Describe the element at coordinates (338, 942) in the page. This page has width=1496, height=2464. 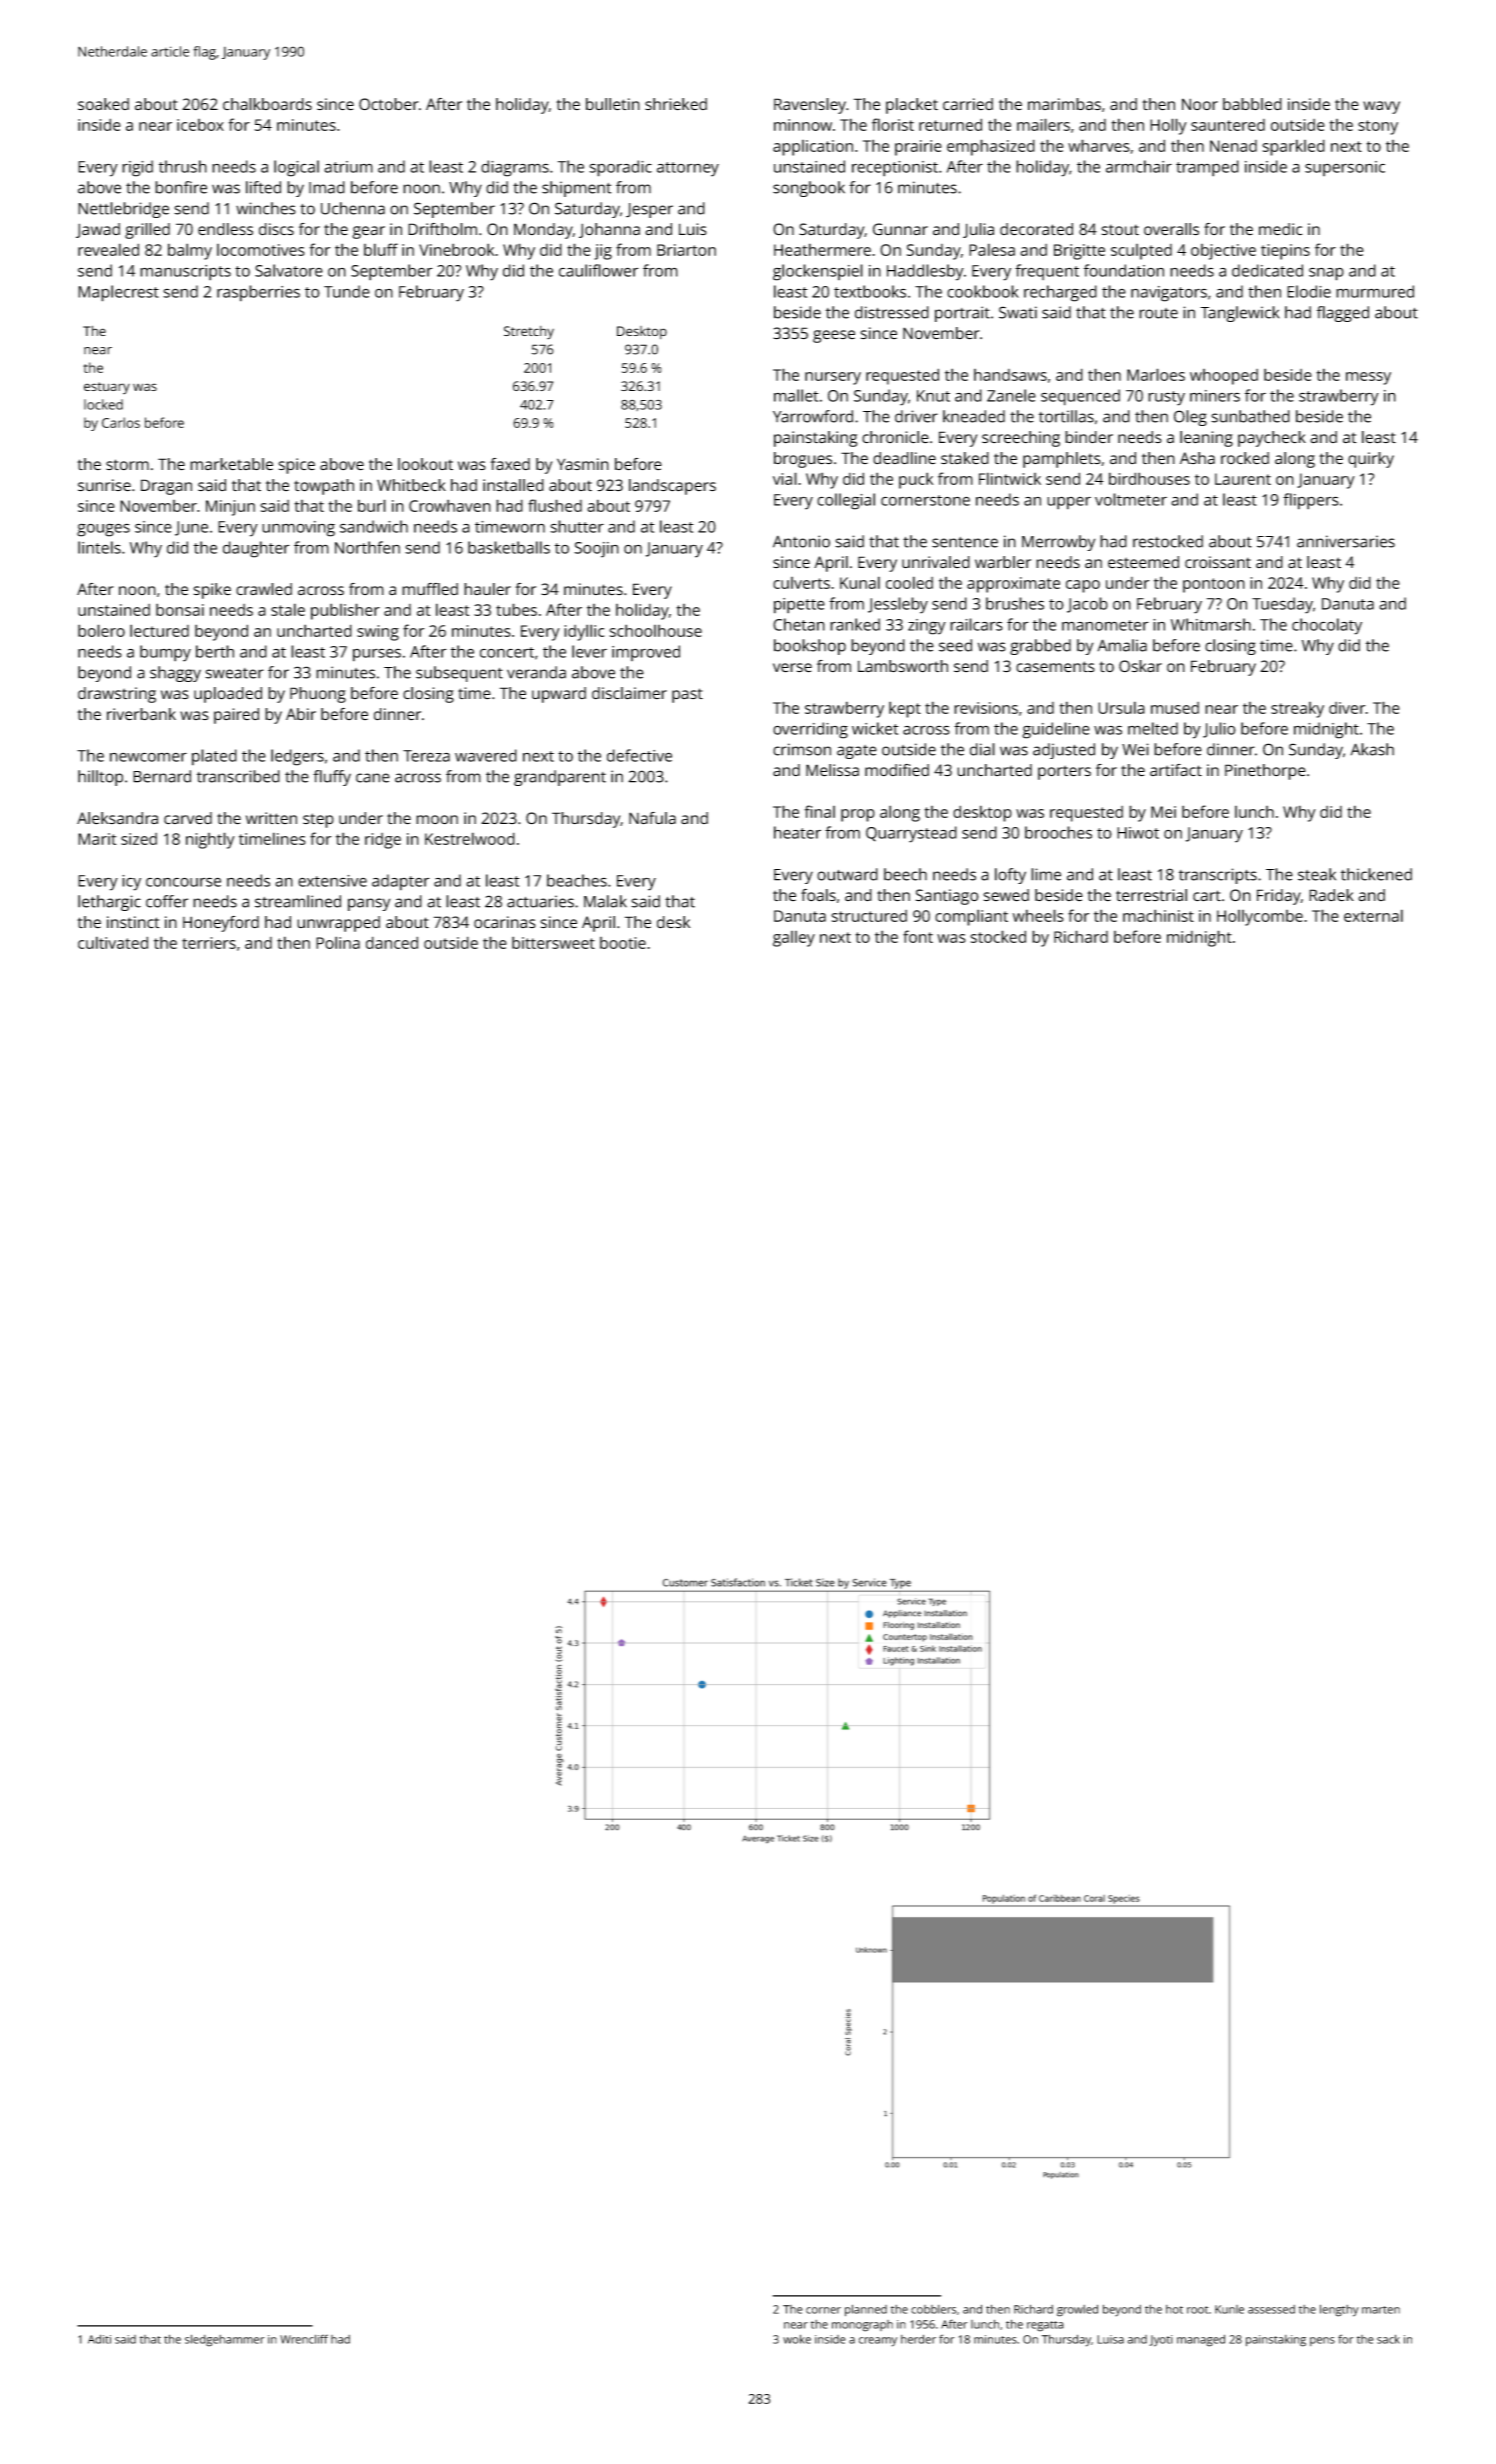
I see `Polina` at that location.
